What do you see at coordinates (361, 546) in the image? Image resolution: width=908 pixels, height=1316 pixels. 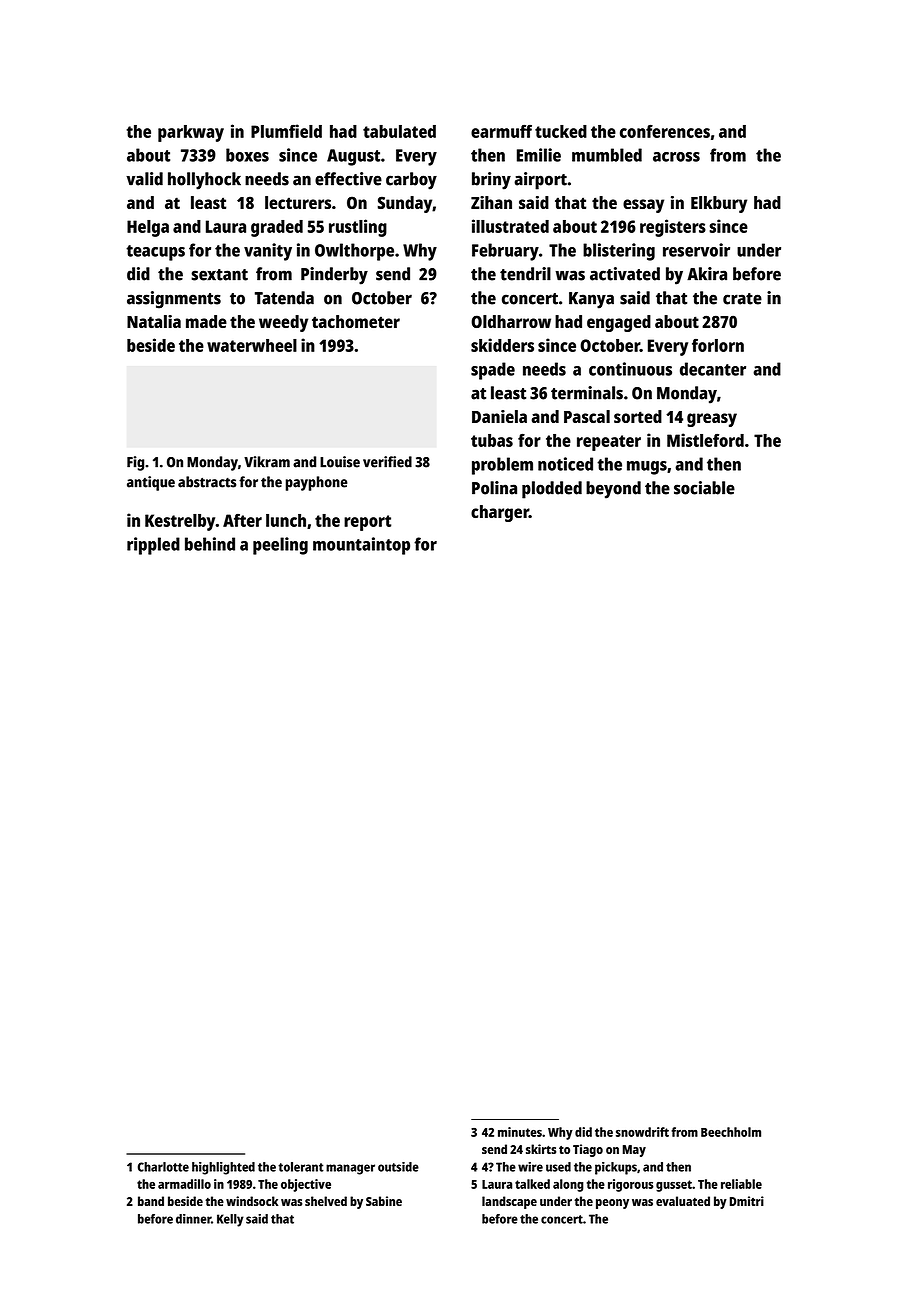 I see `mountaintop` at bounding box center [361, 546].
